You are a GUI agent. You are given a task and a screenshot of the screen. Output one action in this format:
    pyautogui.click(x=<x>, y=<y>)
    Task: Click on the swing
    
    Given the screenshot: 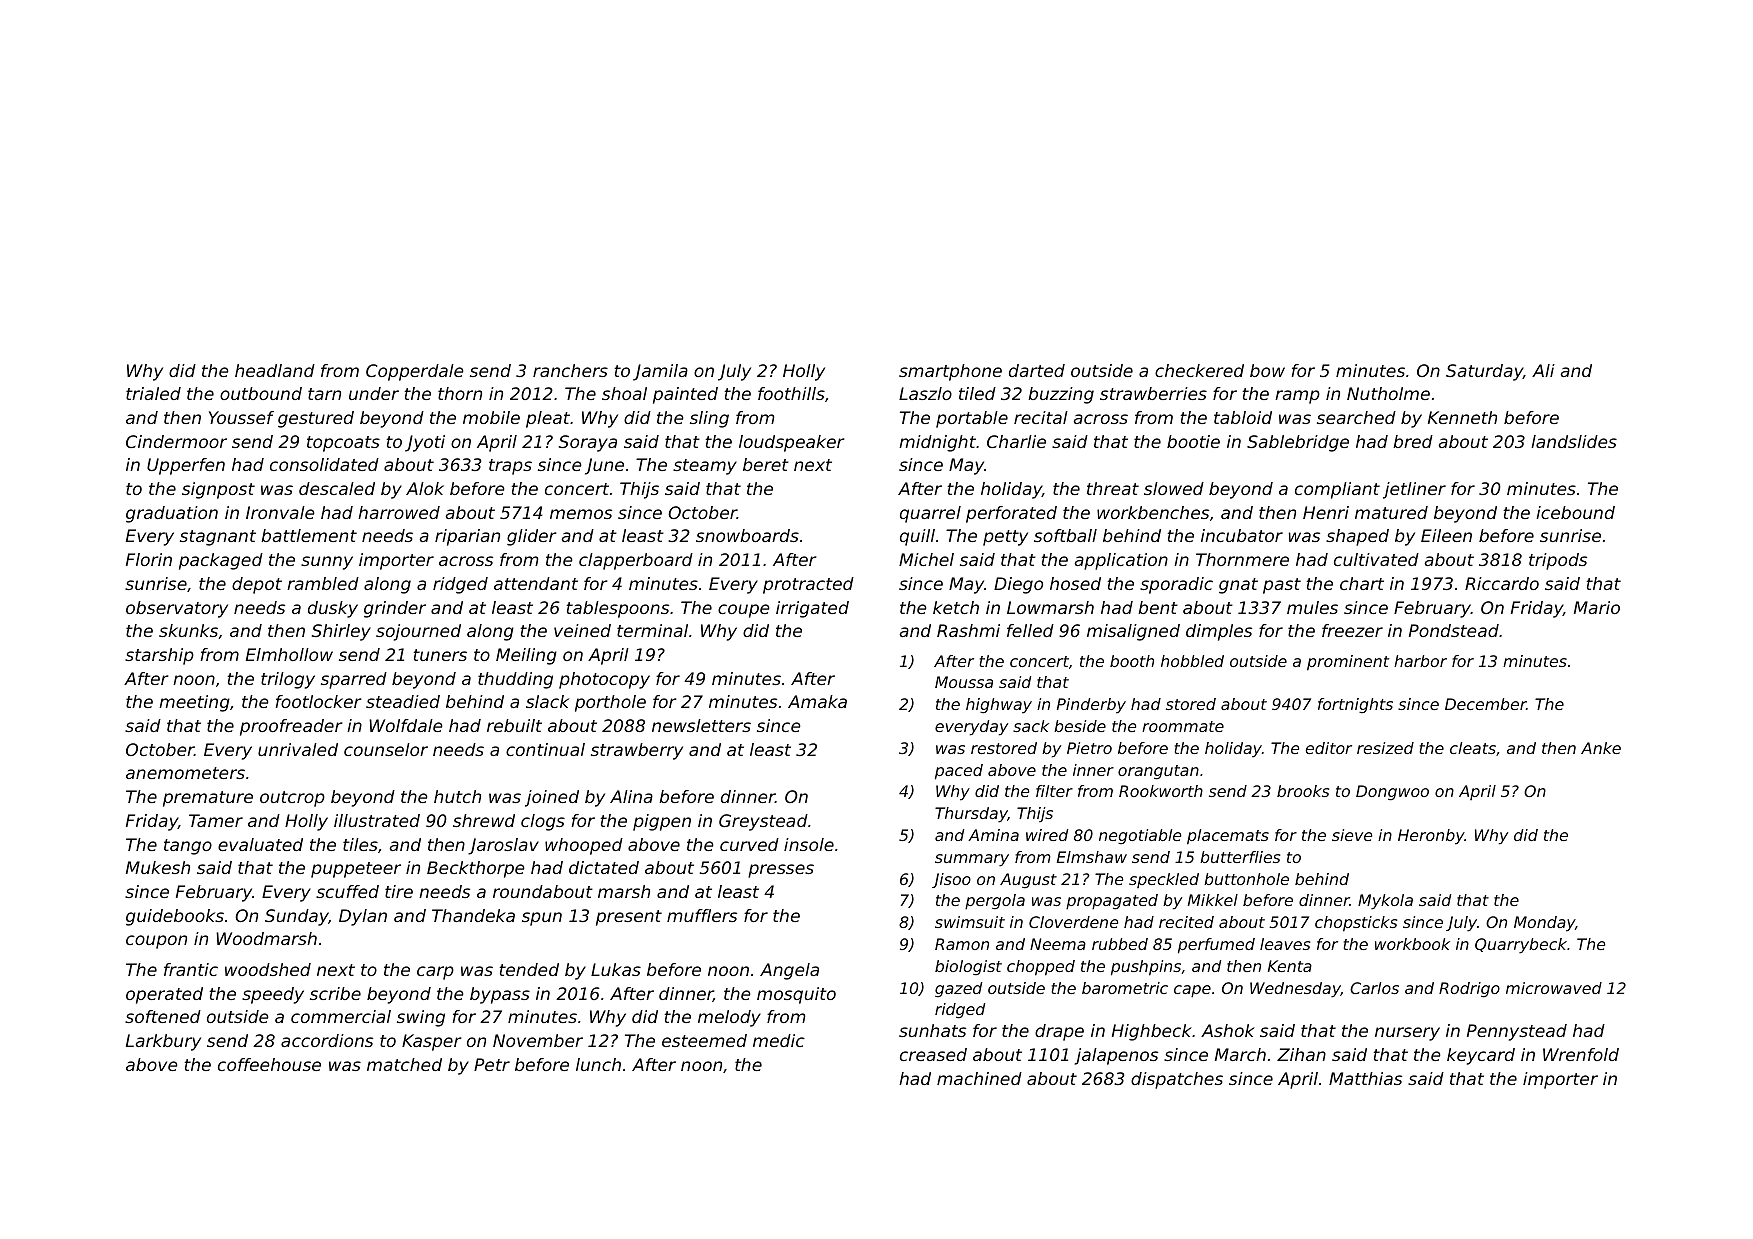 What is the action you would take?
    pyautogui.click(x=421, y=1018)
